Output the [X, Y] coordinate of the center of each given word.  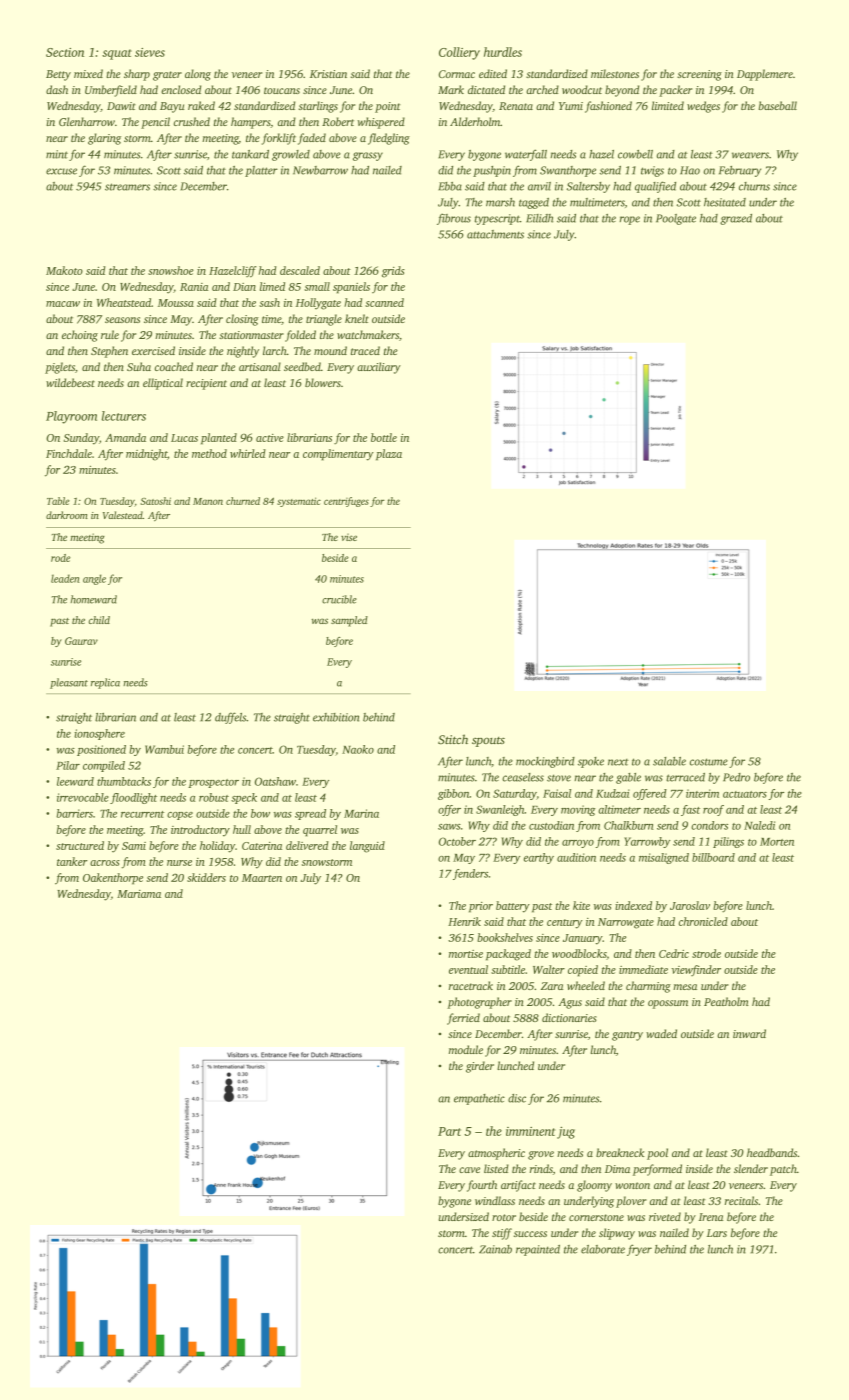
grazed [736, 219]
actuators [745, 794]
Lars [717, 1233]
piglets [60, 368]
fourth [482, 1186]
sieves [150, 52]
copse [180, 816]
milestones [615, 73]
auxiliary [379, 368]
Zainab [495, 1249]
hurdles [503, 52]
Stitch [453, 739]
